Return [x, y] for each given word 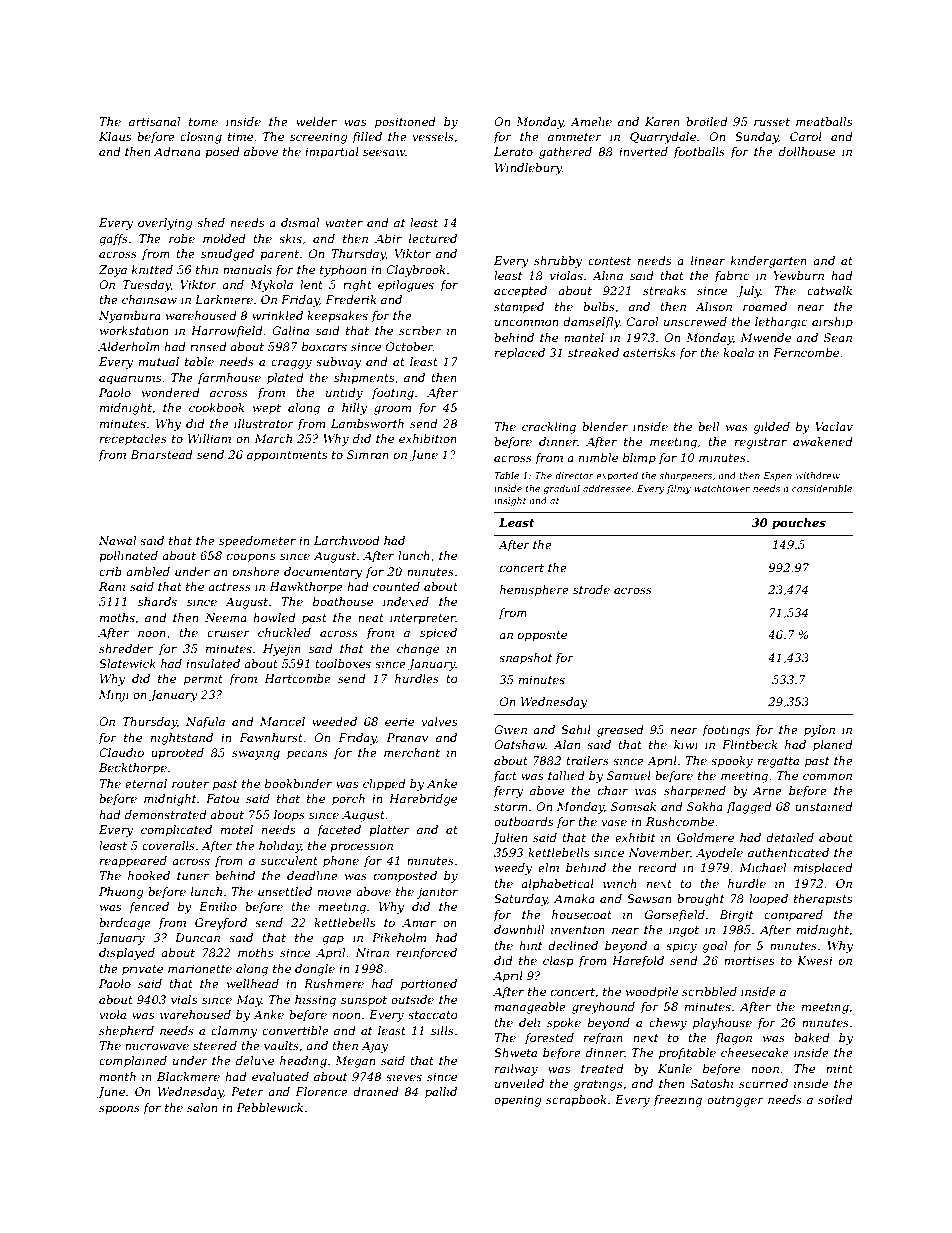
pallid [441, 1093]
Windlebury [528, 169]
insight [510, 501]
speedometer [257, 542]
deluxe [255, 1060]
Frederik [350, 299]
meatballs [824, 121]
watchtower [722, 488]
